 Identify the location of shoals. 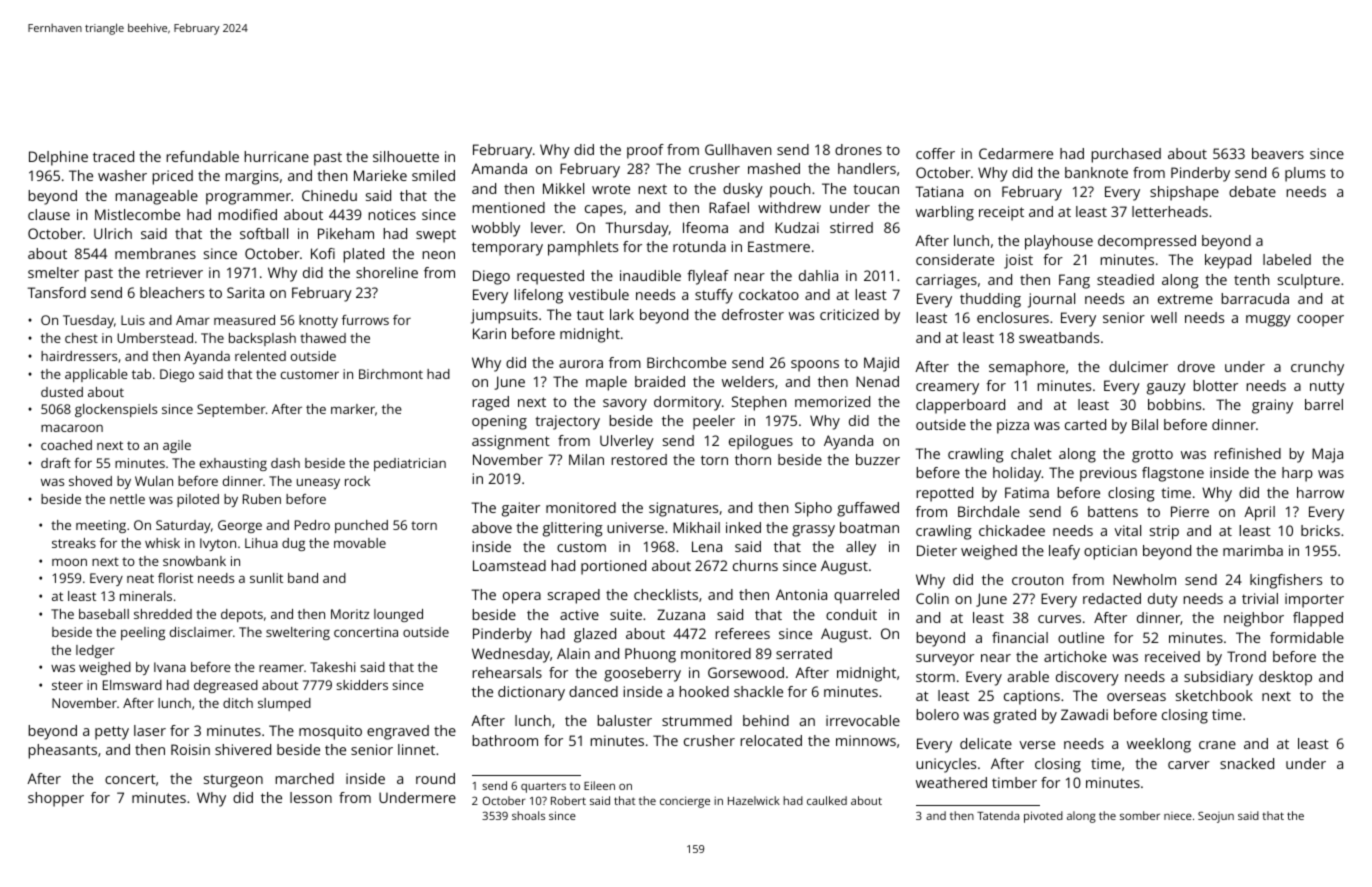
(528, 815).
